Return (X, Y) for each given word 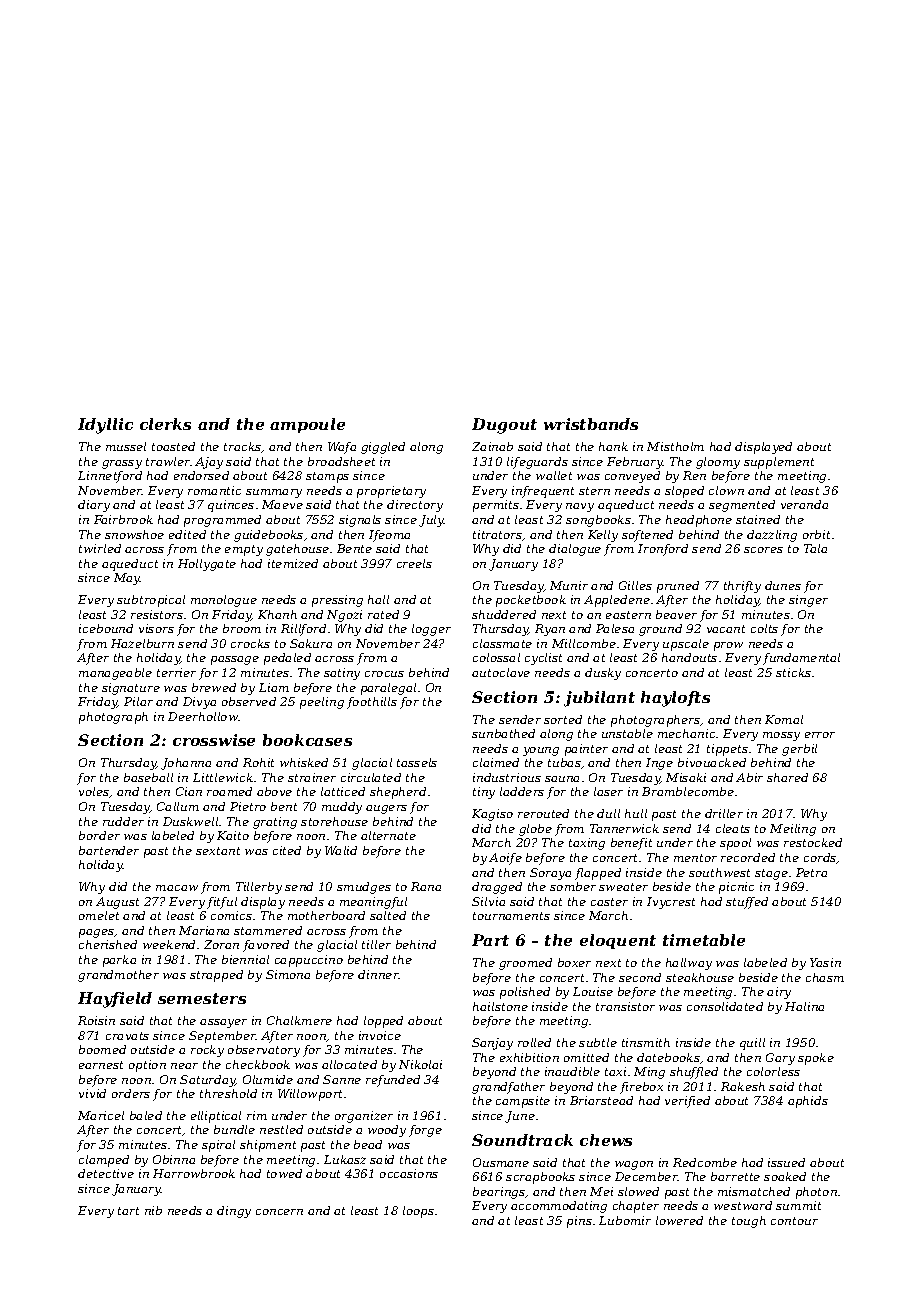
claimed (496, 762)
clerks (165, 424)
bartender (109, 850)
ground (660, 630)
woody (387, 1131)
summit (798, 1205)
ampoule (307, 425)
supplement (779, 463)
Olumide (268, 1079)
